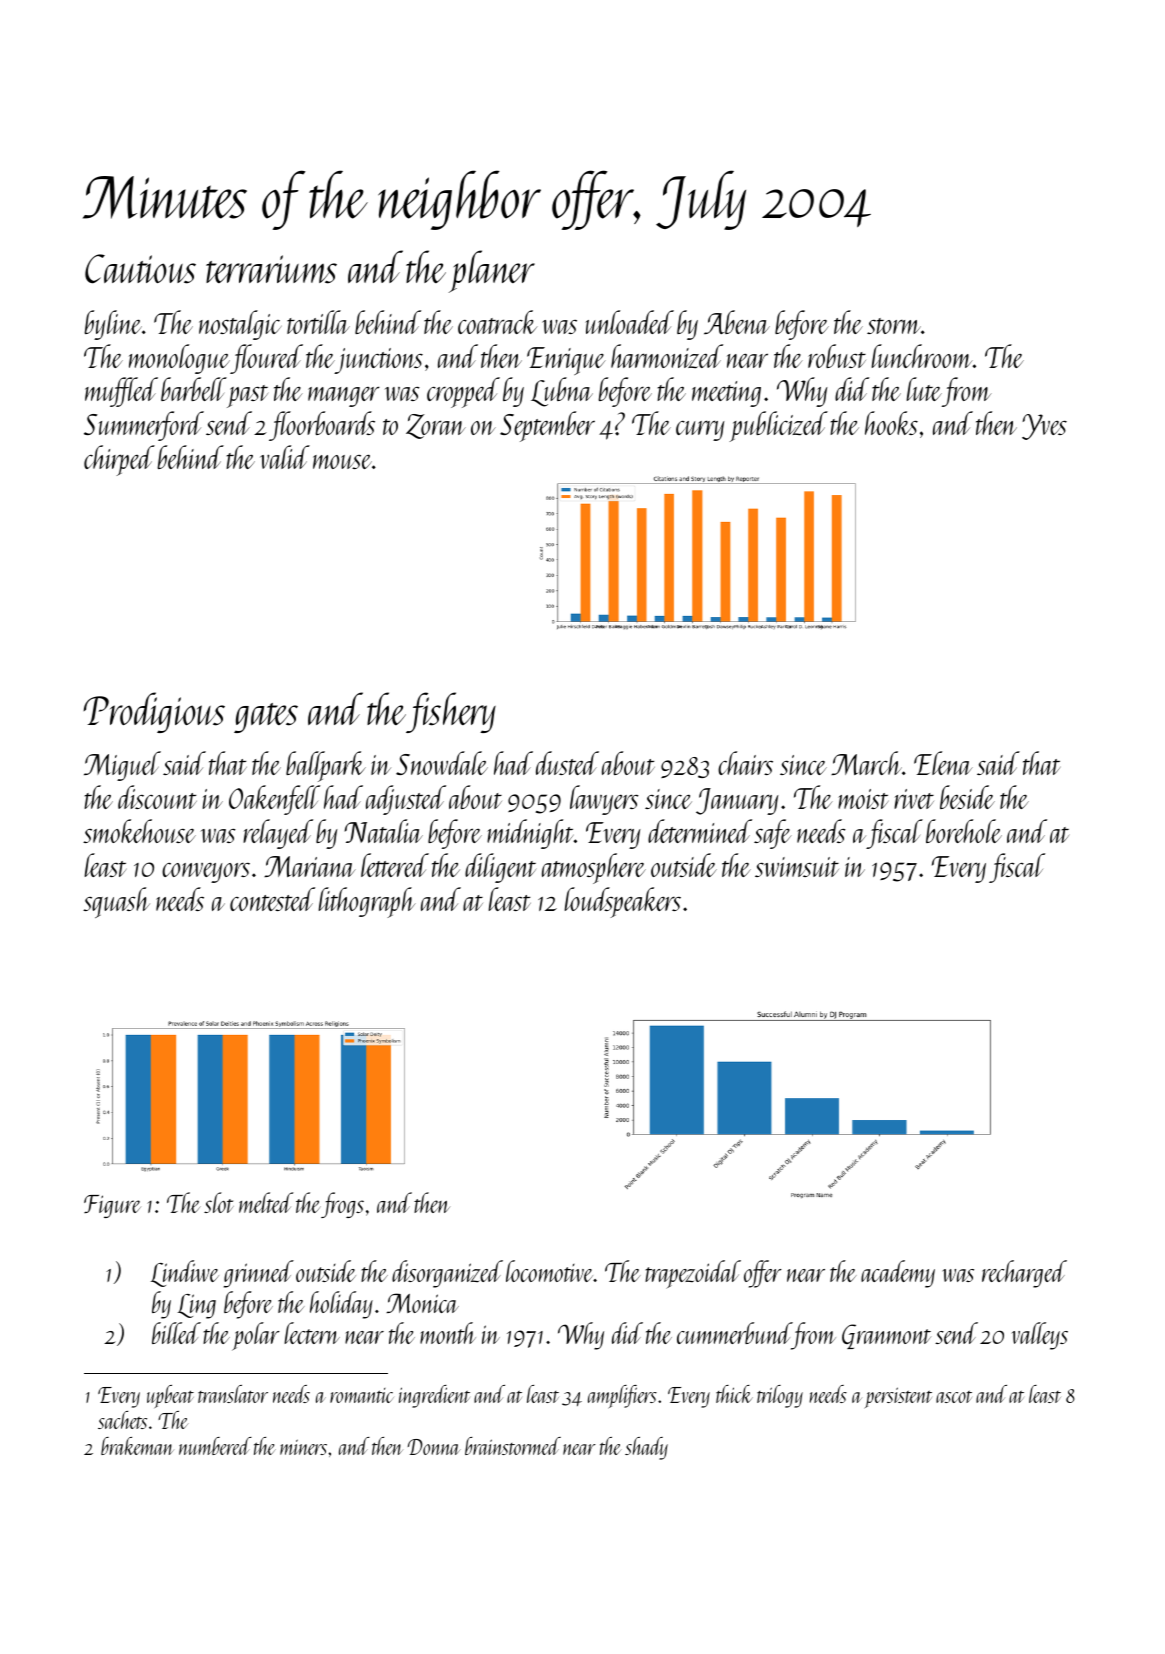  I want to click on planer, so click(492, 271).
